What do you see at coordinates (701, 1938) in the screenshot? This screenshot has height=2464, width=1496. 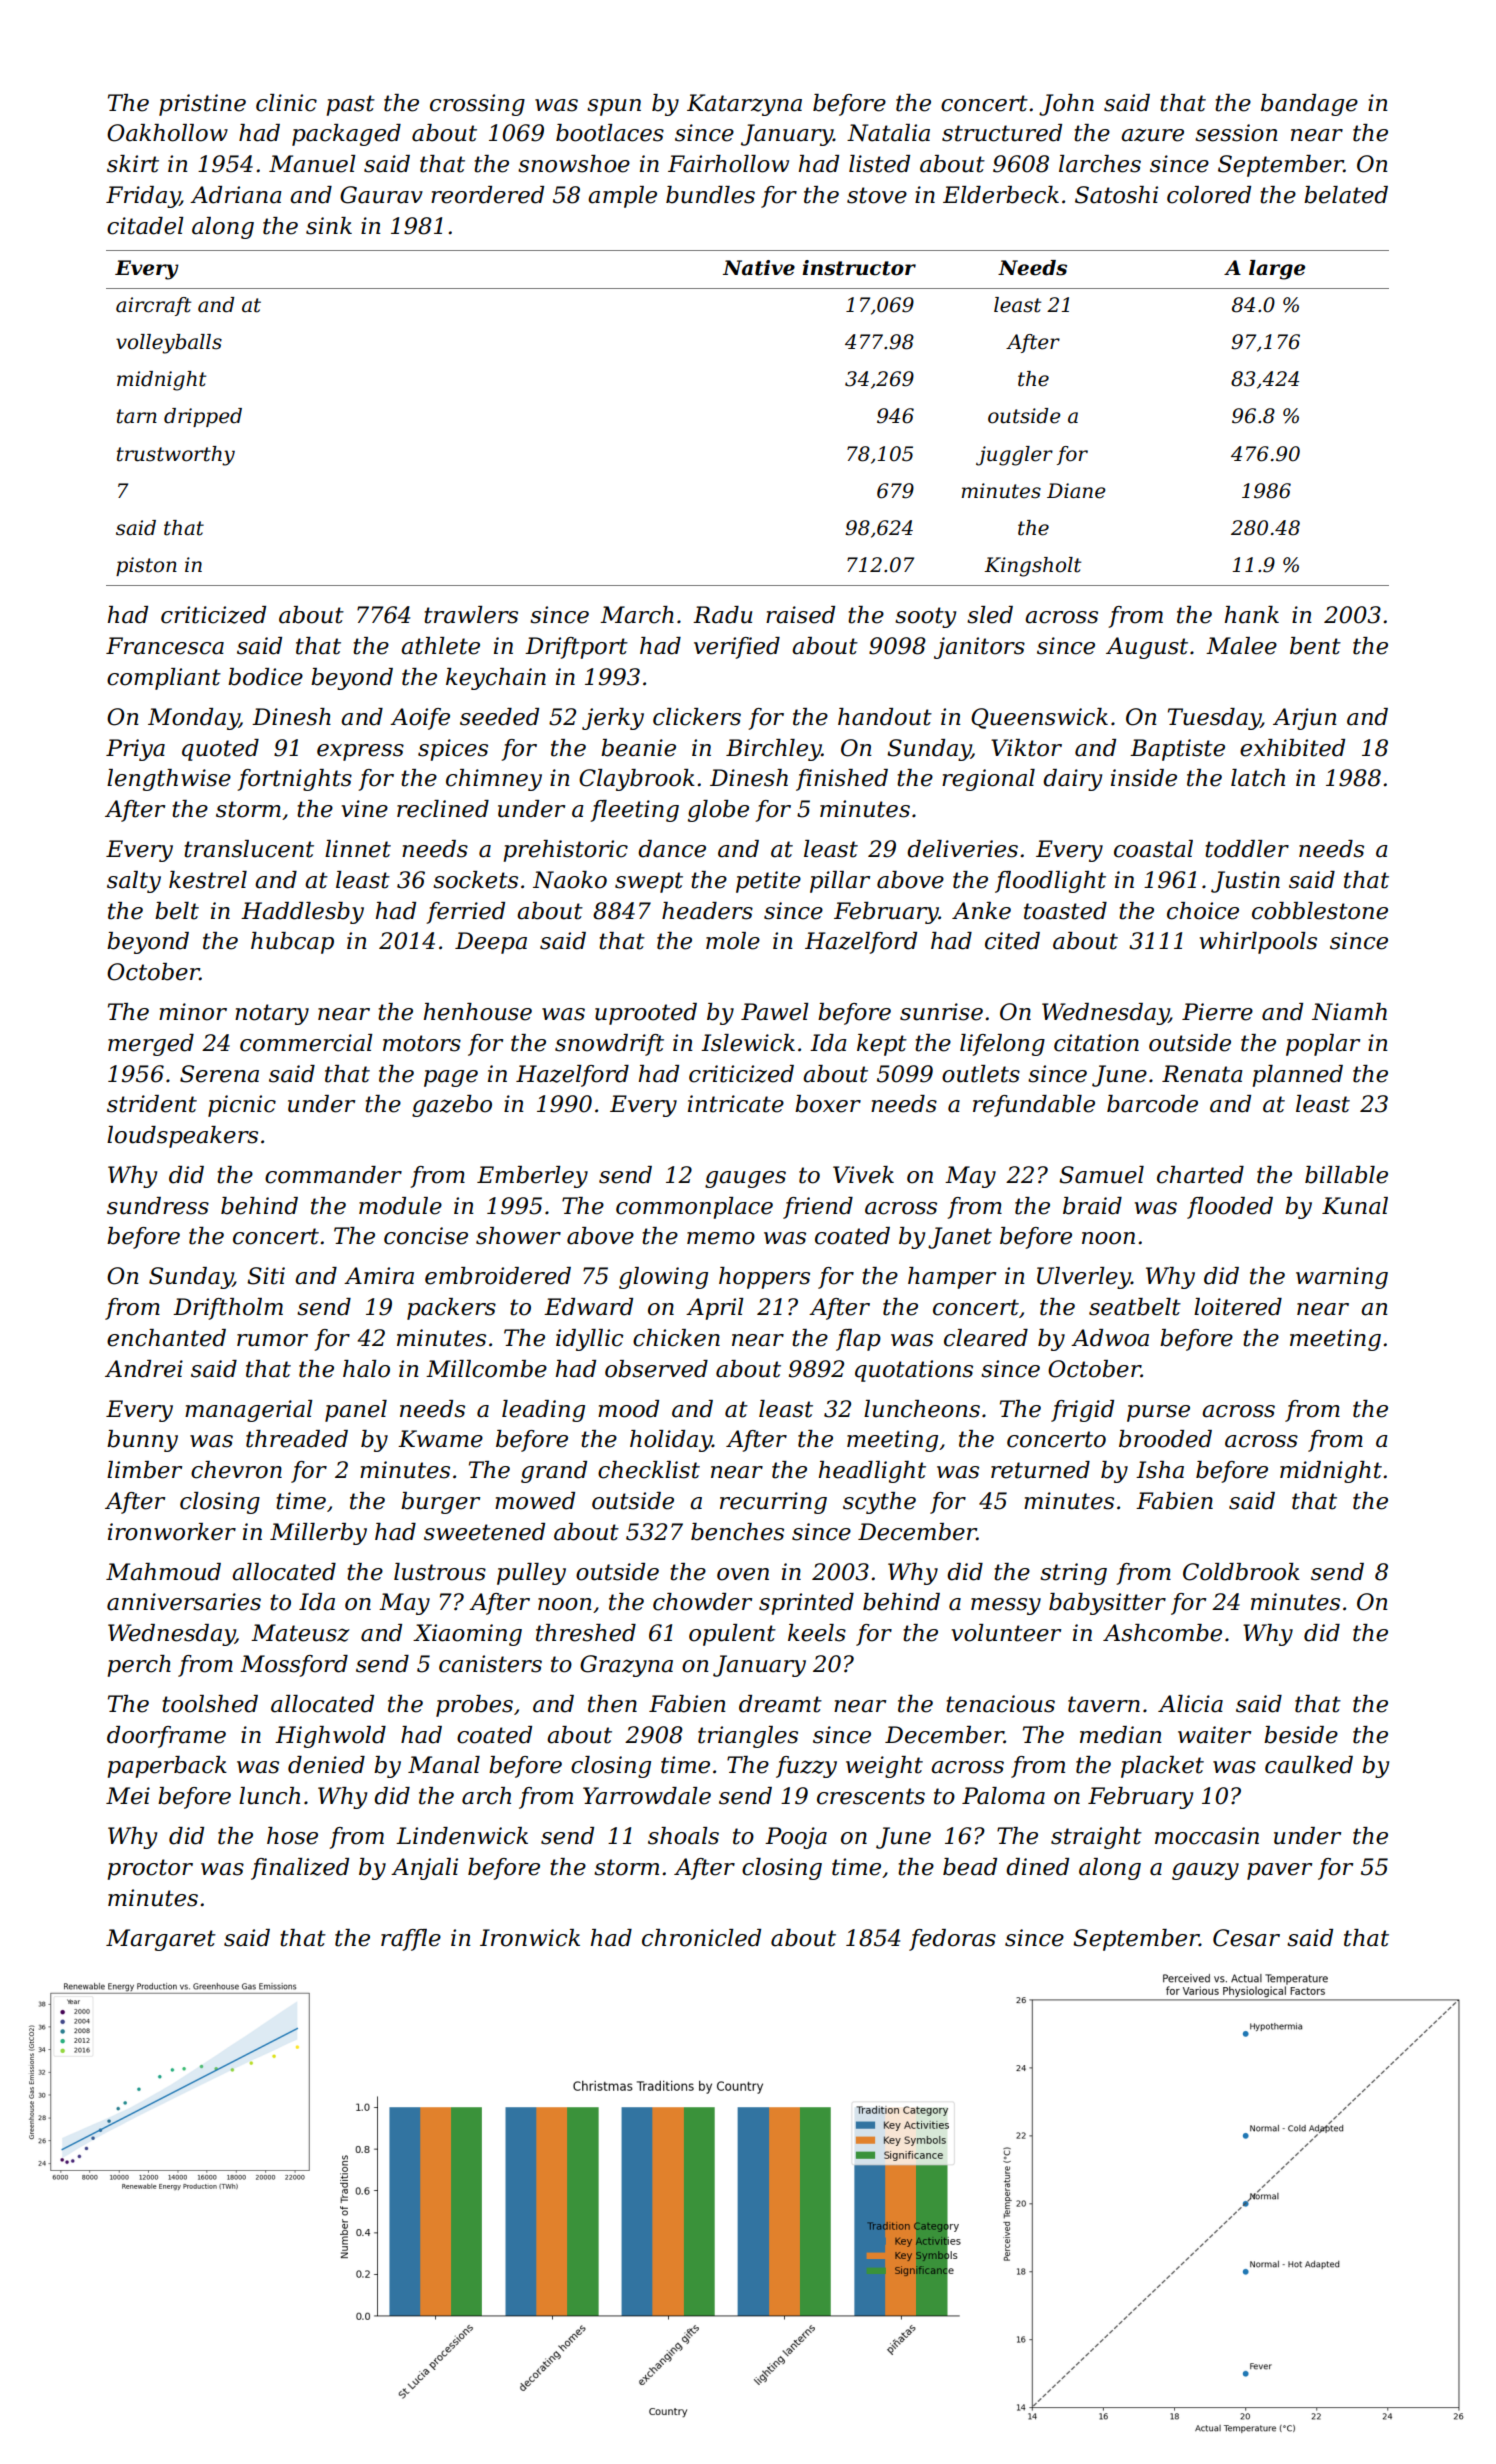 I see `chronicled` at bounding box center [701, 1938].
